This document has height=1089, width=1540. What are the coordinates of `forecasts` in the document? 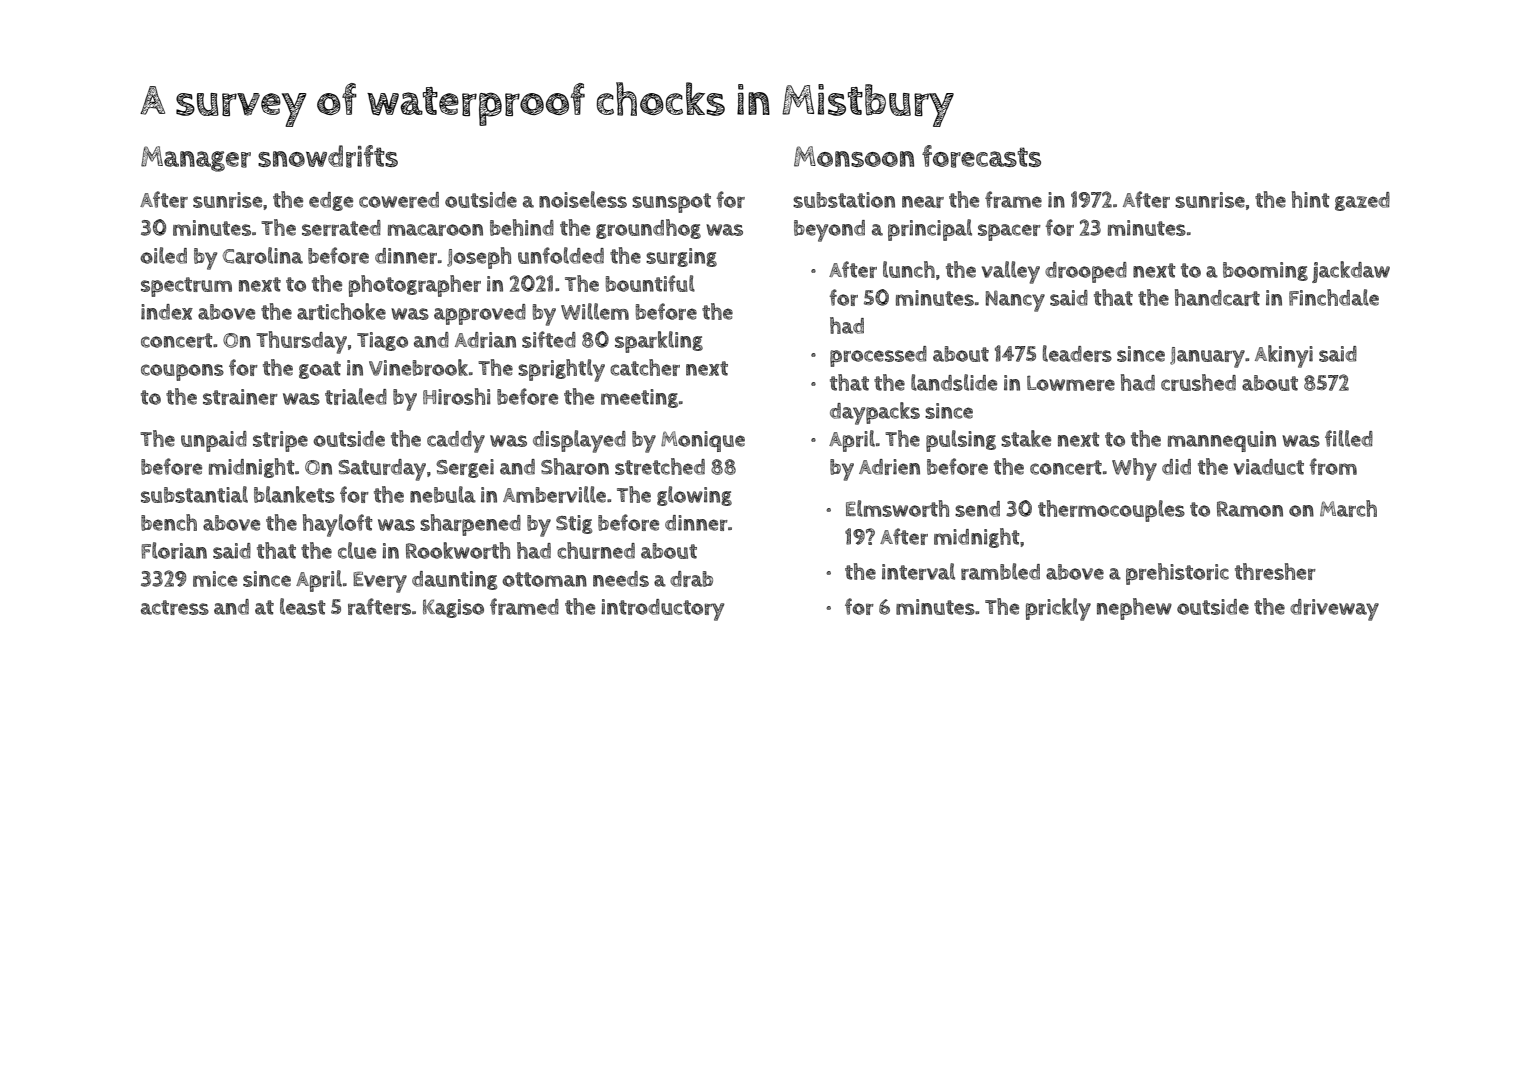 It's located at (981, 156).
